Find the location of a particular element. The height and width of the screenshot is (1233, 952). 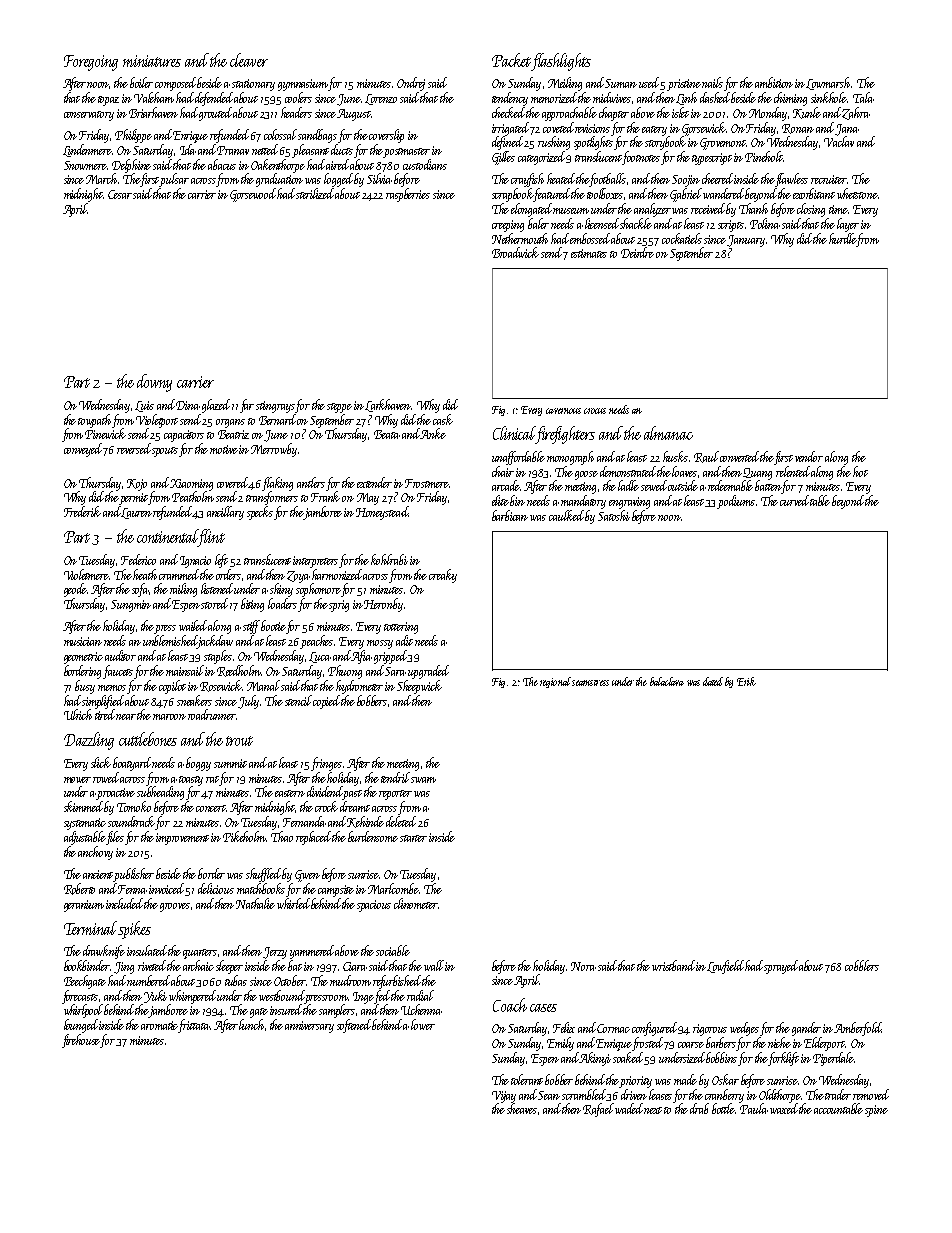

dated is located at coordinates (713, 681).
